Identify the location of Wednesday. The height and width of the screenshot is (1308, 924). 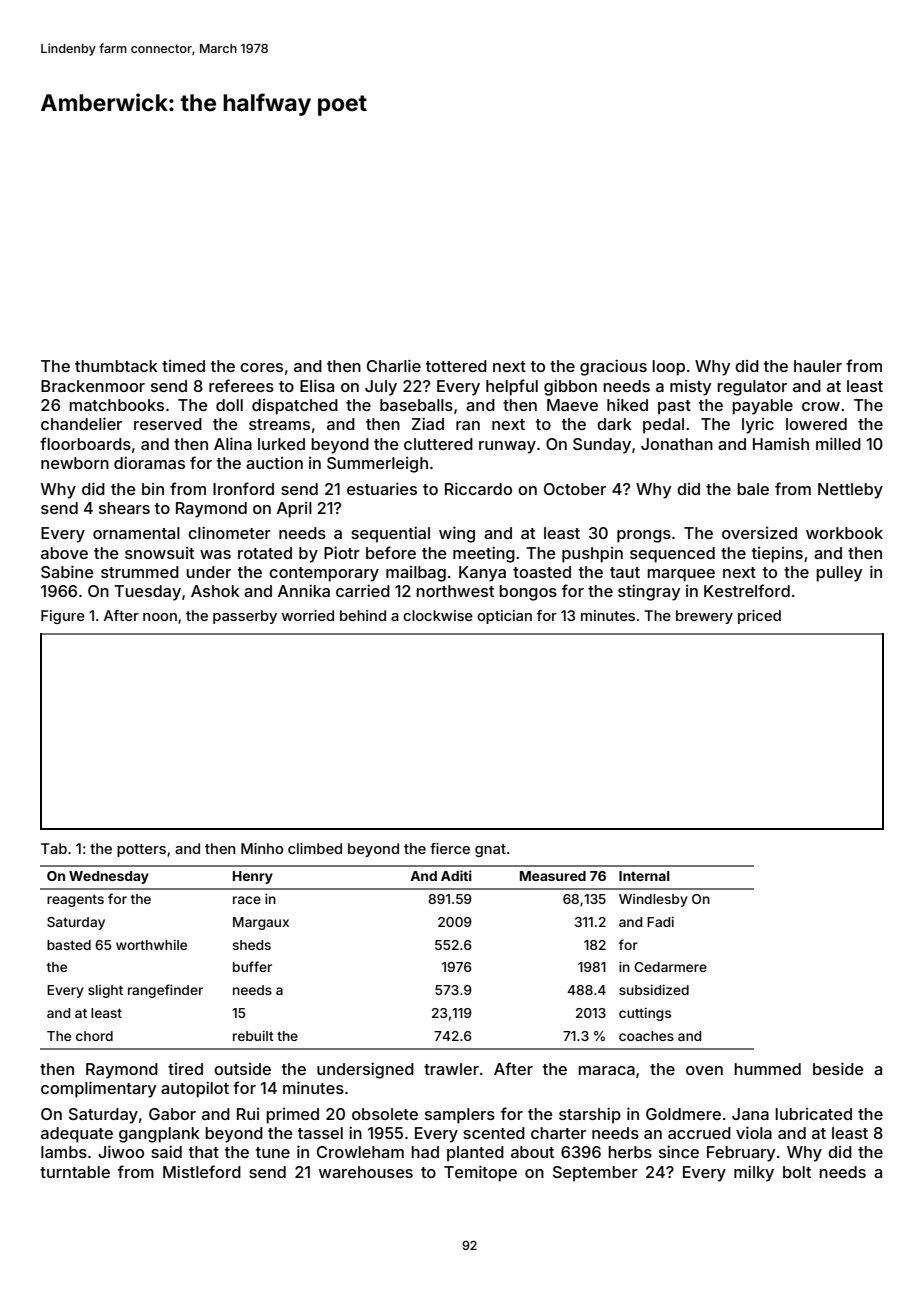
(109, 877).
